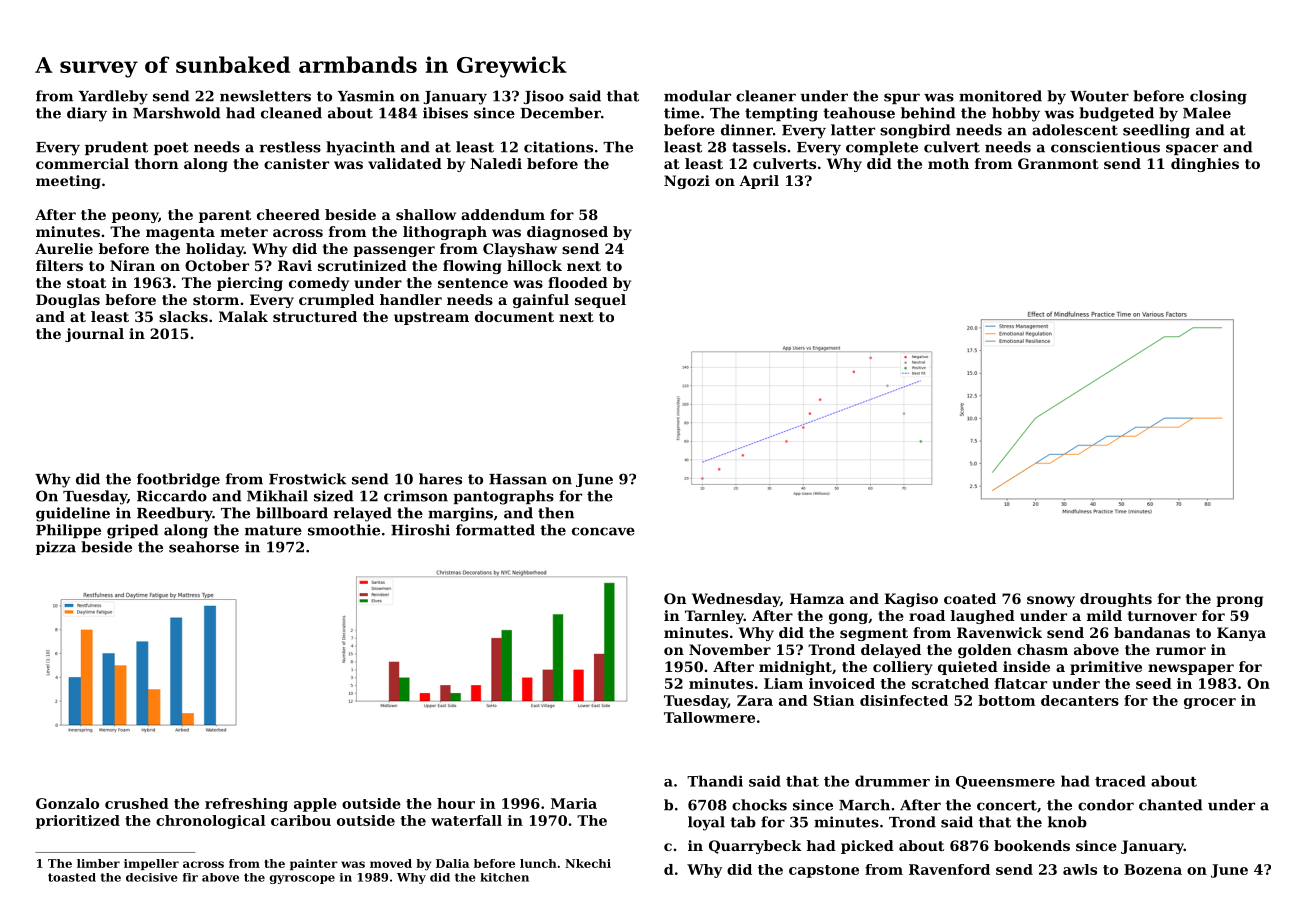 The width and height of the document is (1308, 924). What do you see at coordinates (94, 335) in the document?
I see `journal` at bounding box center [94, 335].
